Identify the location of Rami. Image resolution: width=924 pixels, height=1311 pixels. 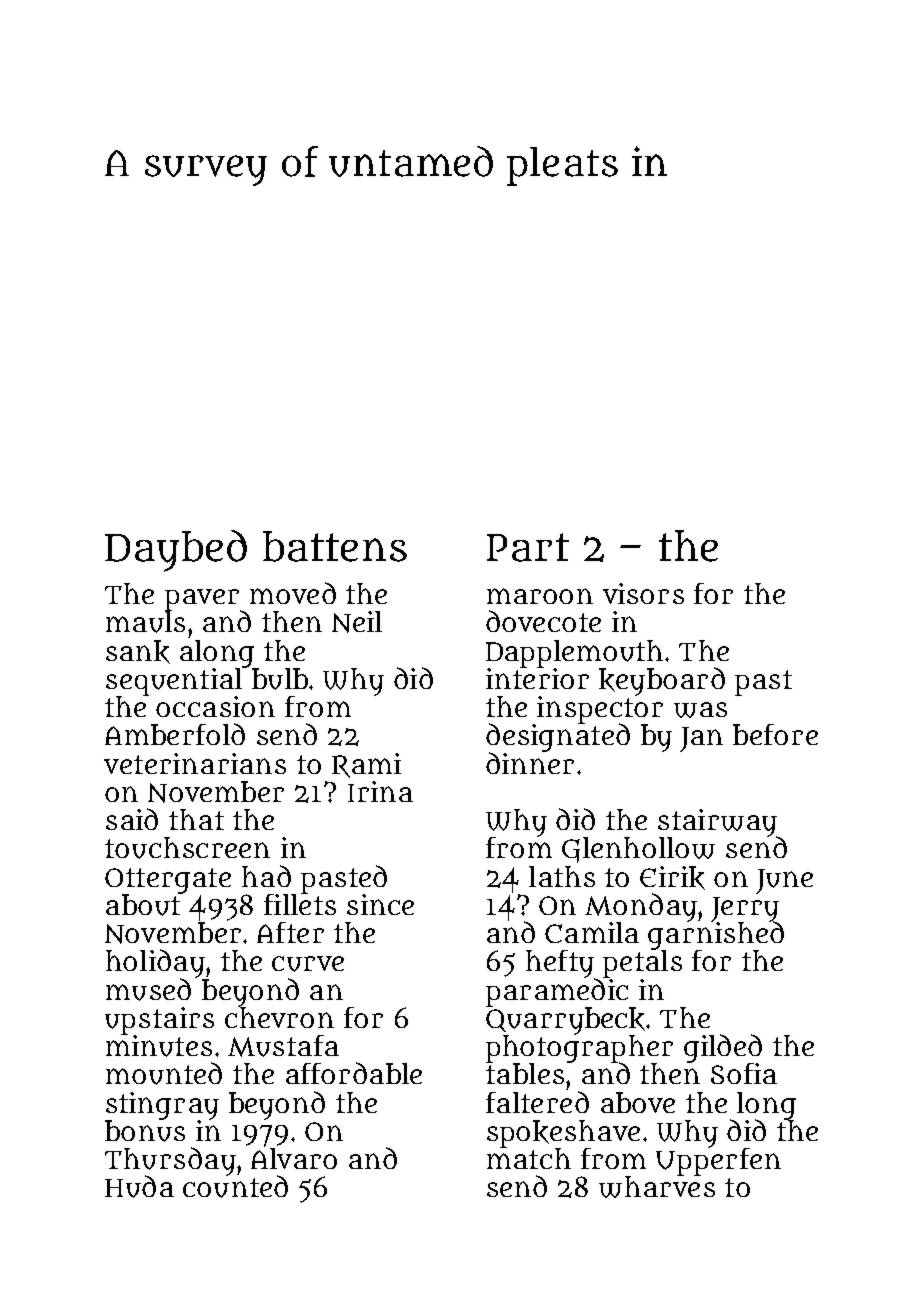
(366, 765).
